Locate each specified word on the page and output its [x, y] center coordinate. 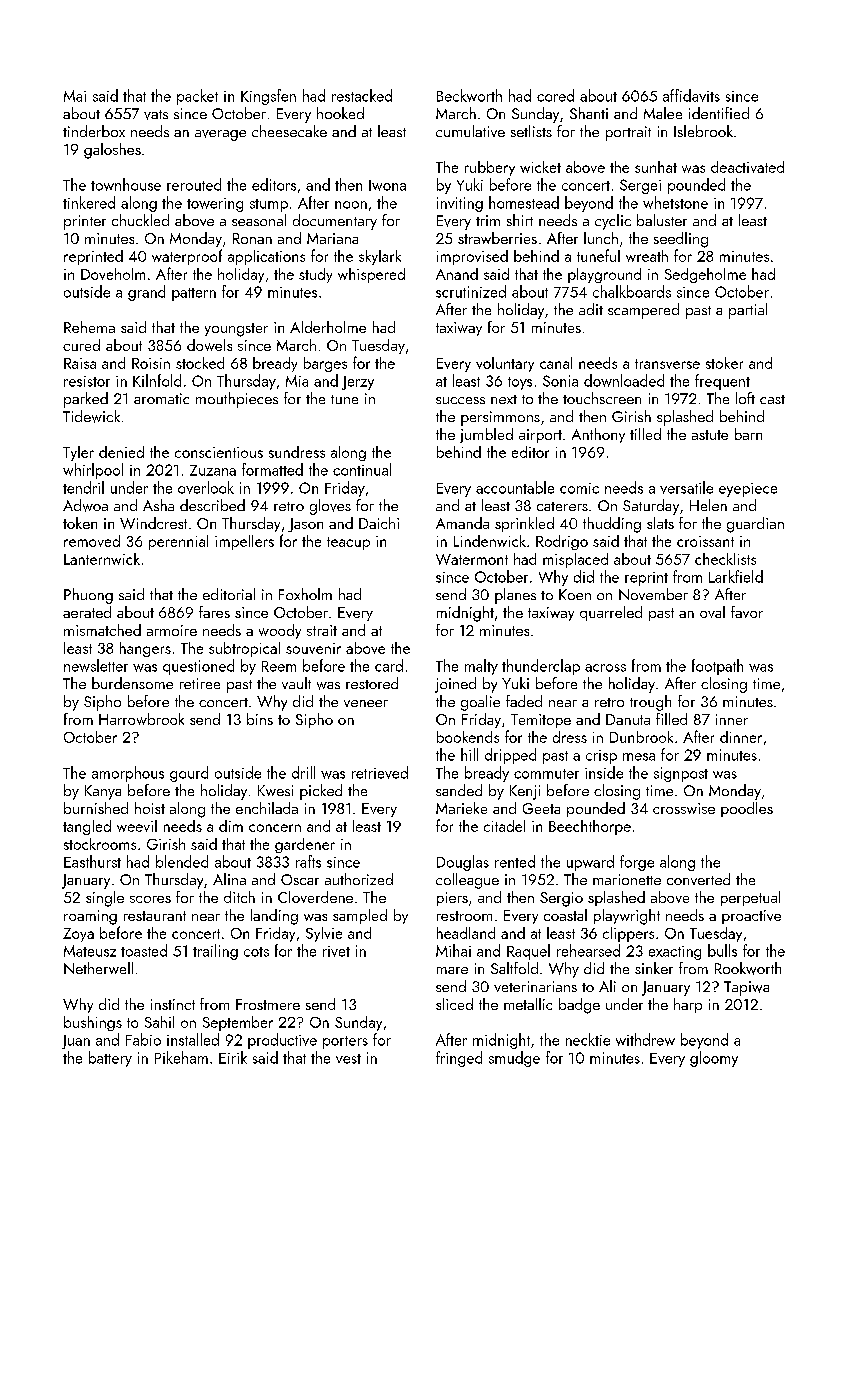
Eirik [233, 1057]
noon [351, 205]
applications [266, 257]
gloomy [714, 1059]
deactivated [747, 167]
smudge [514, 1059]
